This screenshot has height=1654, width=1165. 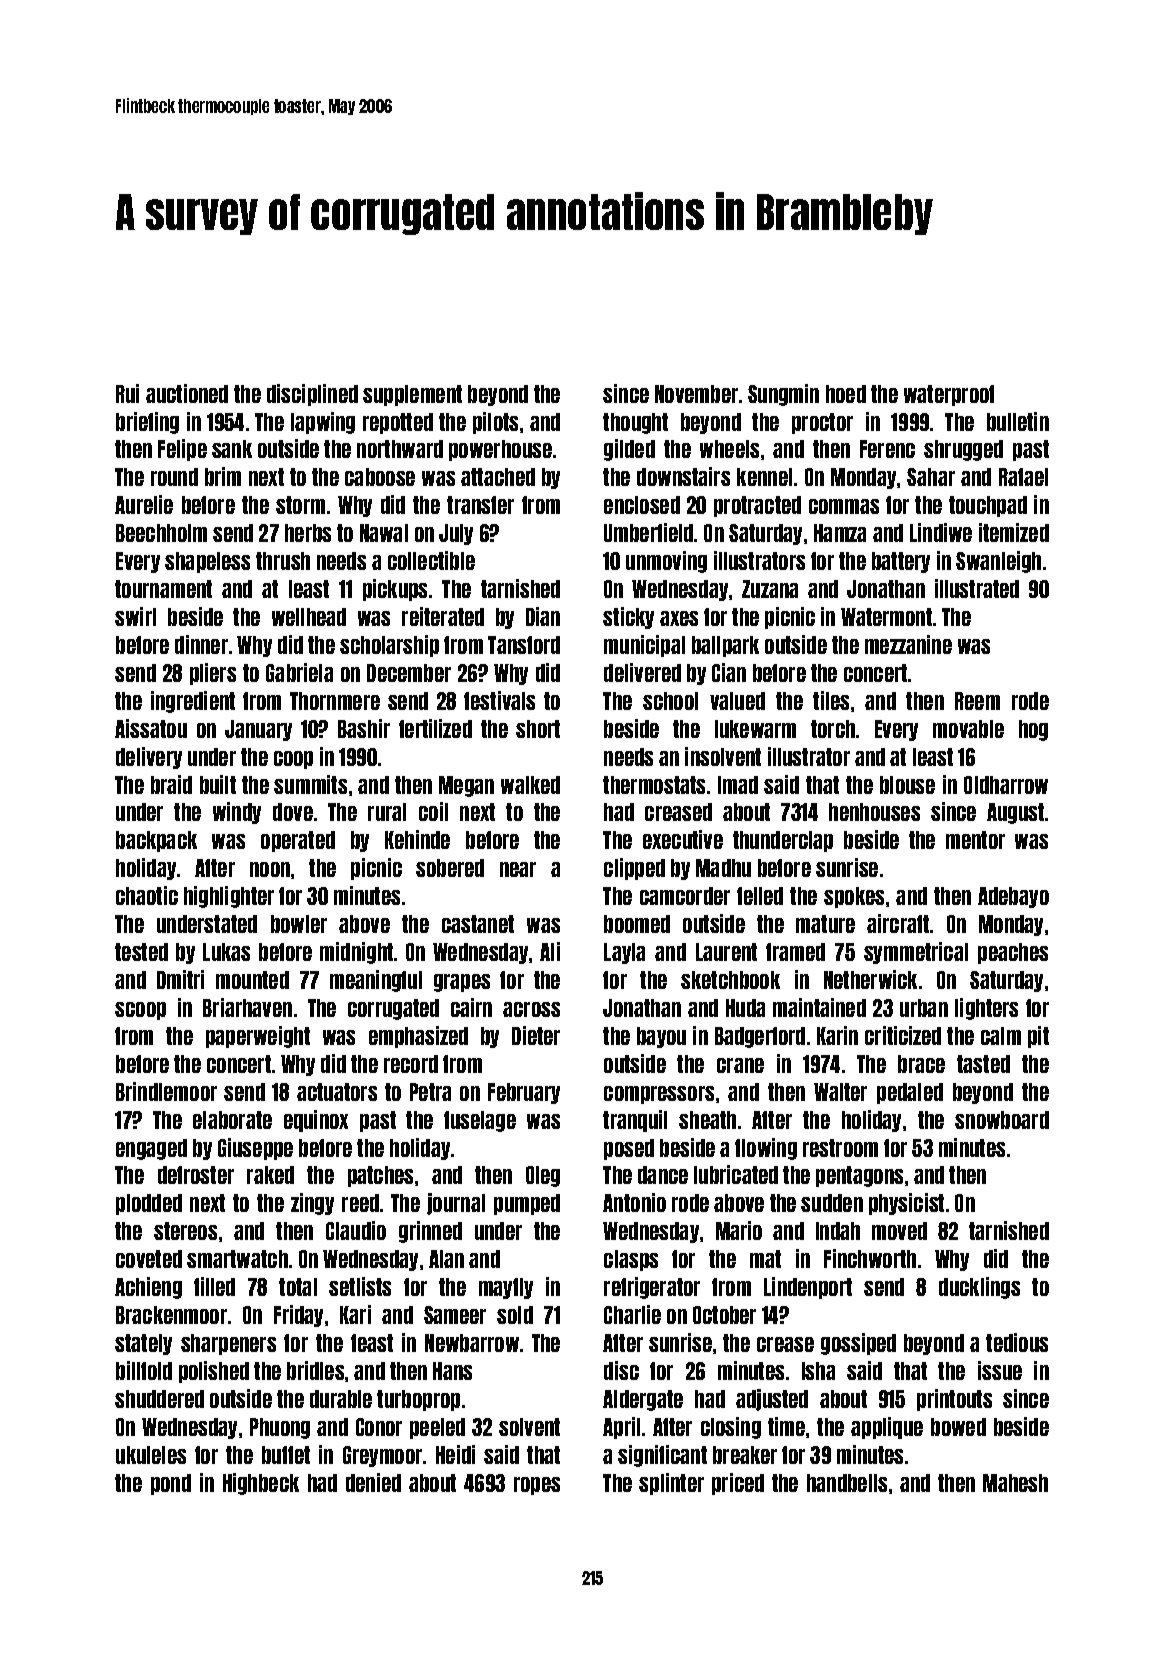 What do you see at coordinates (537, 1486) in the screenshot?
I see `ropes` at bounding box center [537, 1486].
